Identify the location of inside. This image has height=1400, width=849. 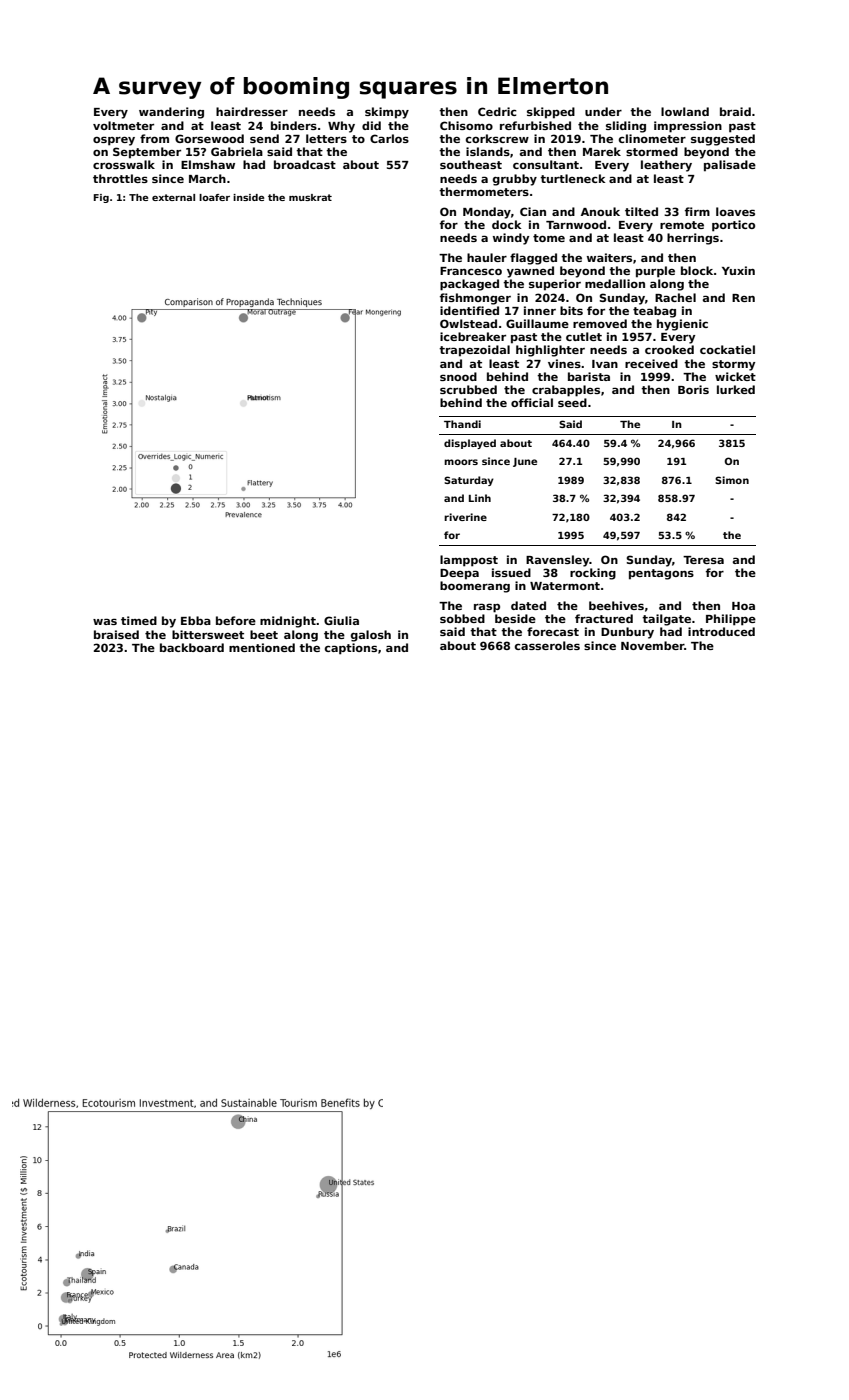
(248, 197).
